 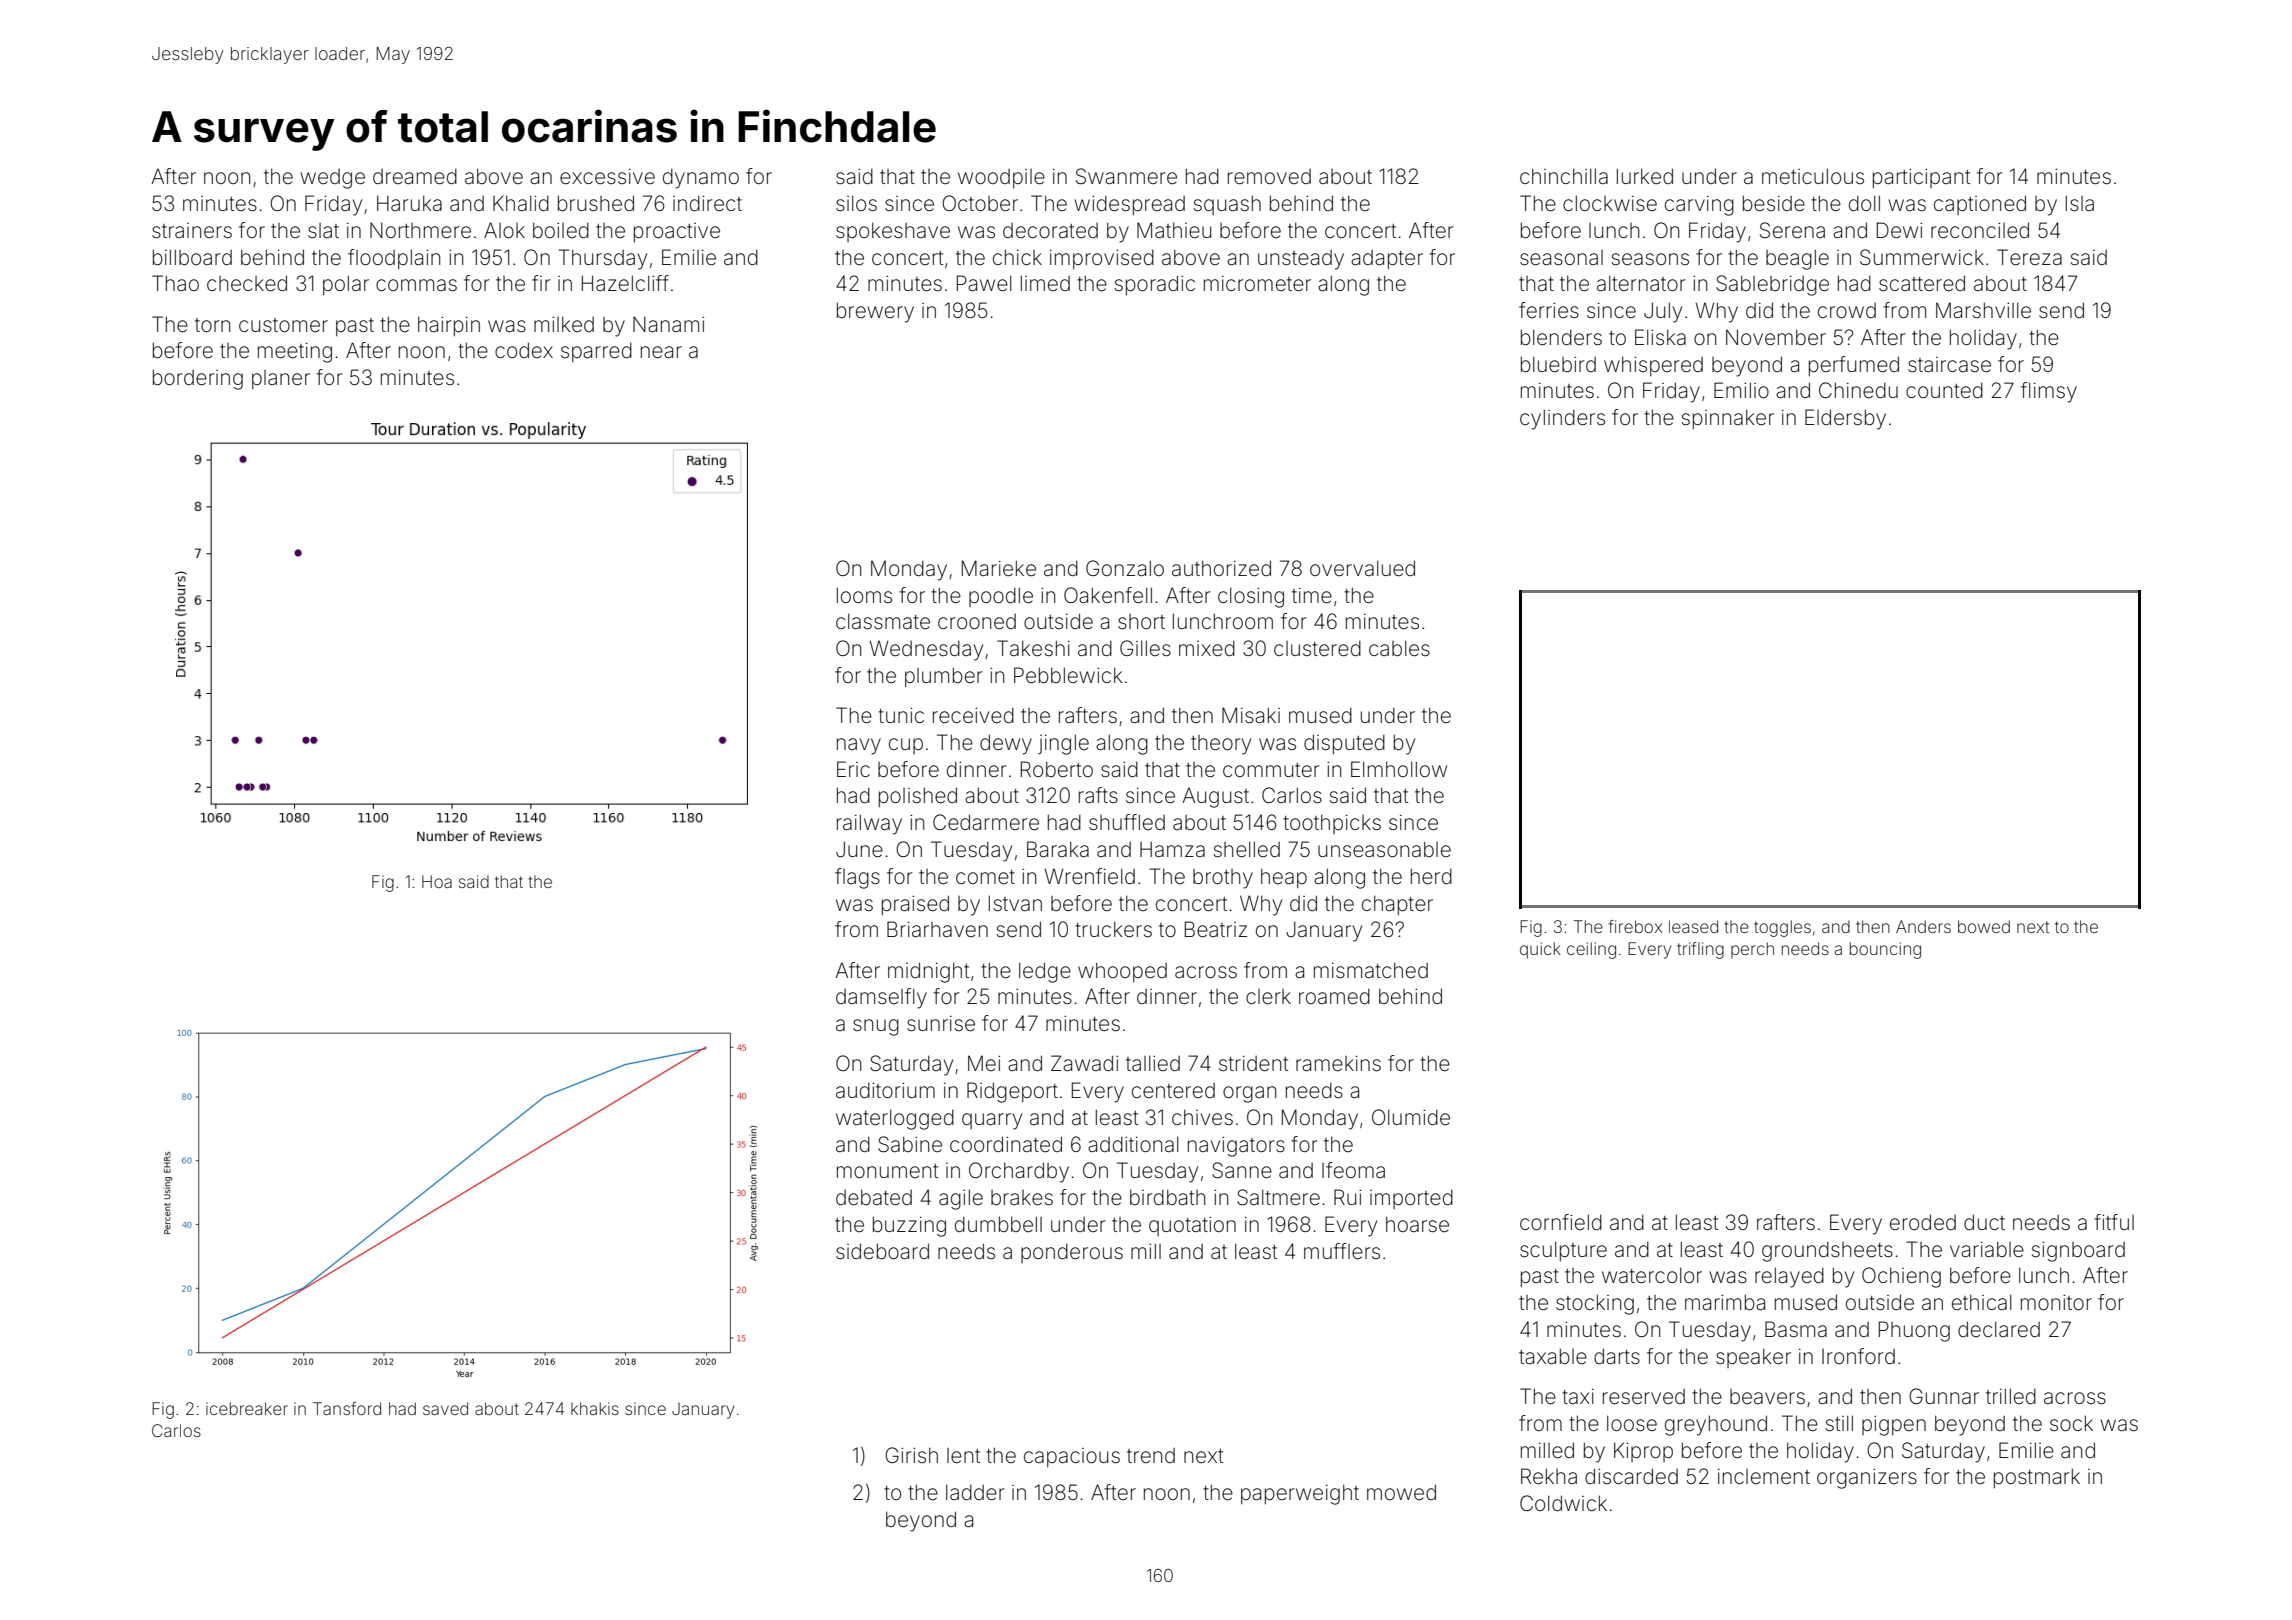 What do you see at coordinates (1001, 597) in the image?
I see `poodle` at bounding box center [1001, 597].
